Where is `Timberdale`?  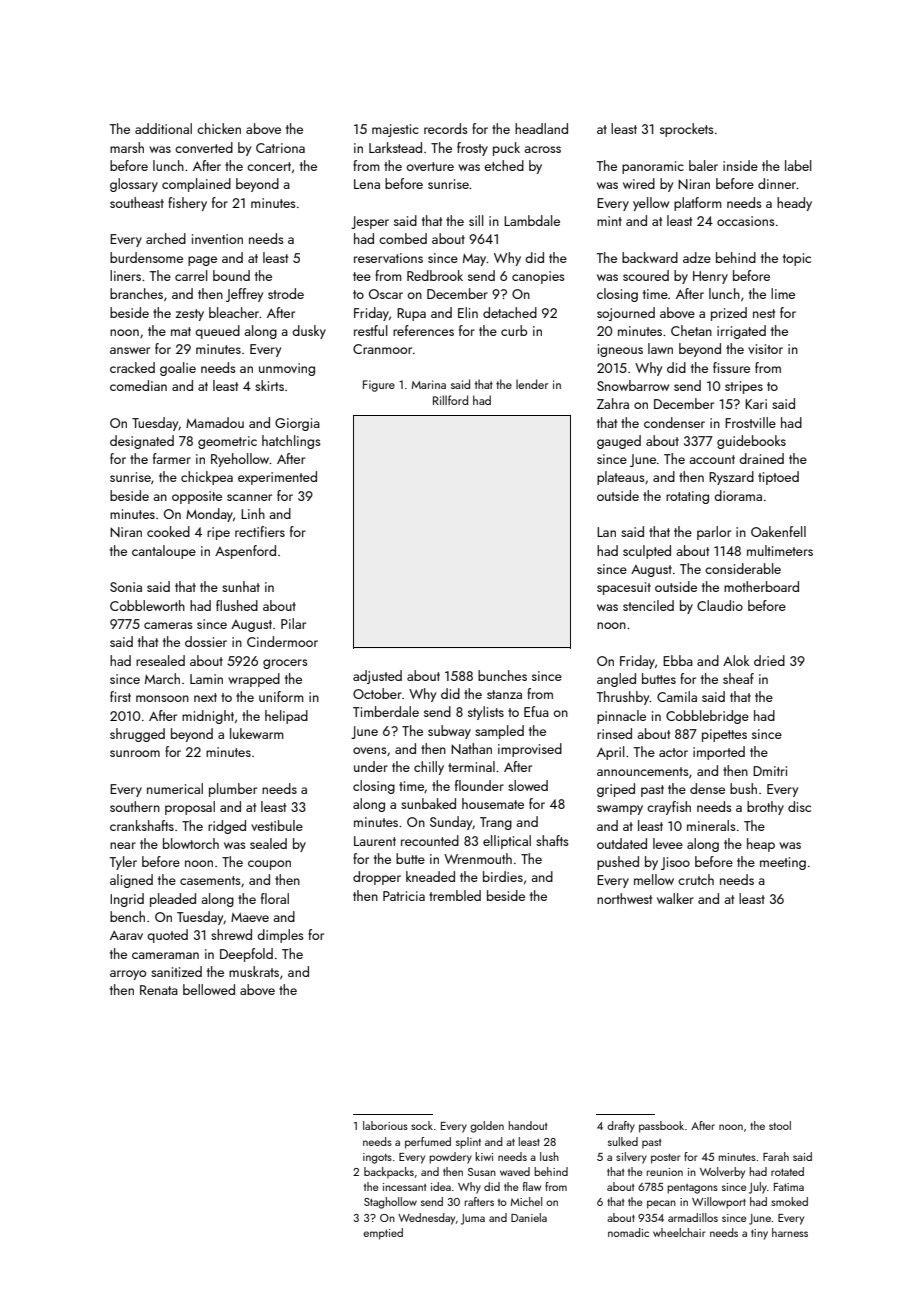 Timberdale is located at coordinates (386, 711).
